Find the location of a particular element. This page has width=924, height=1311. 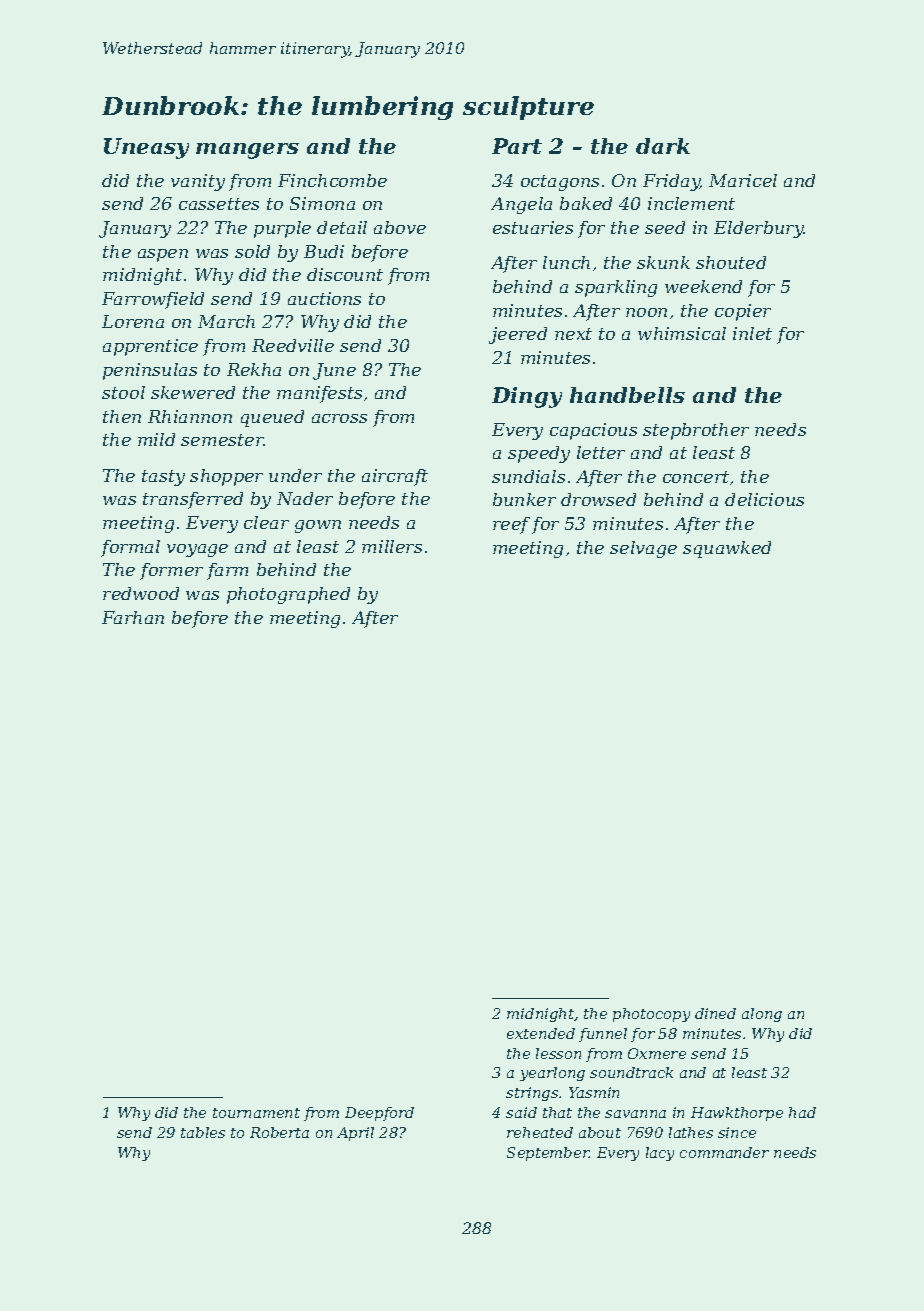

stepbrother is located at coordinates (696, 431).
